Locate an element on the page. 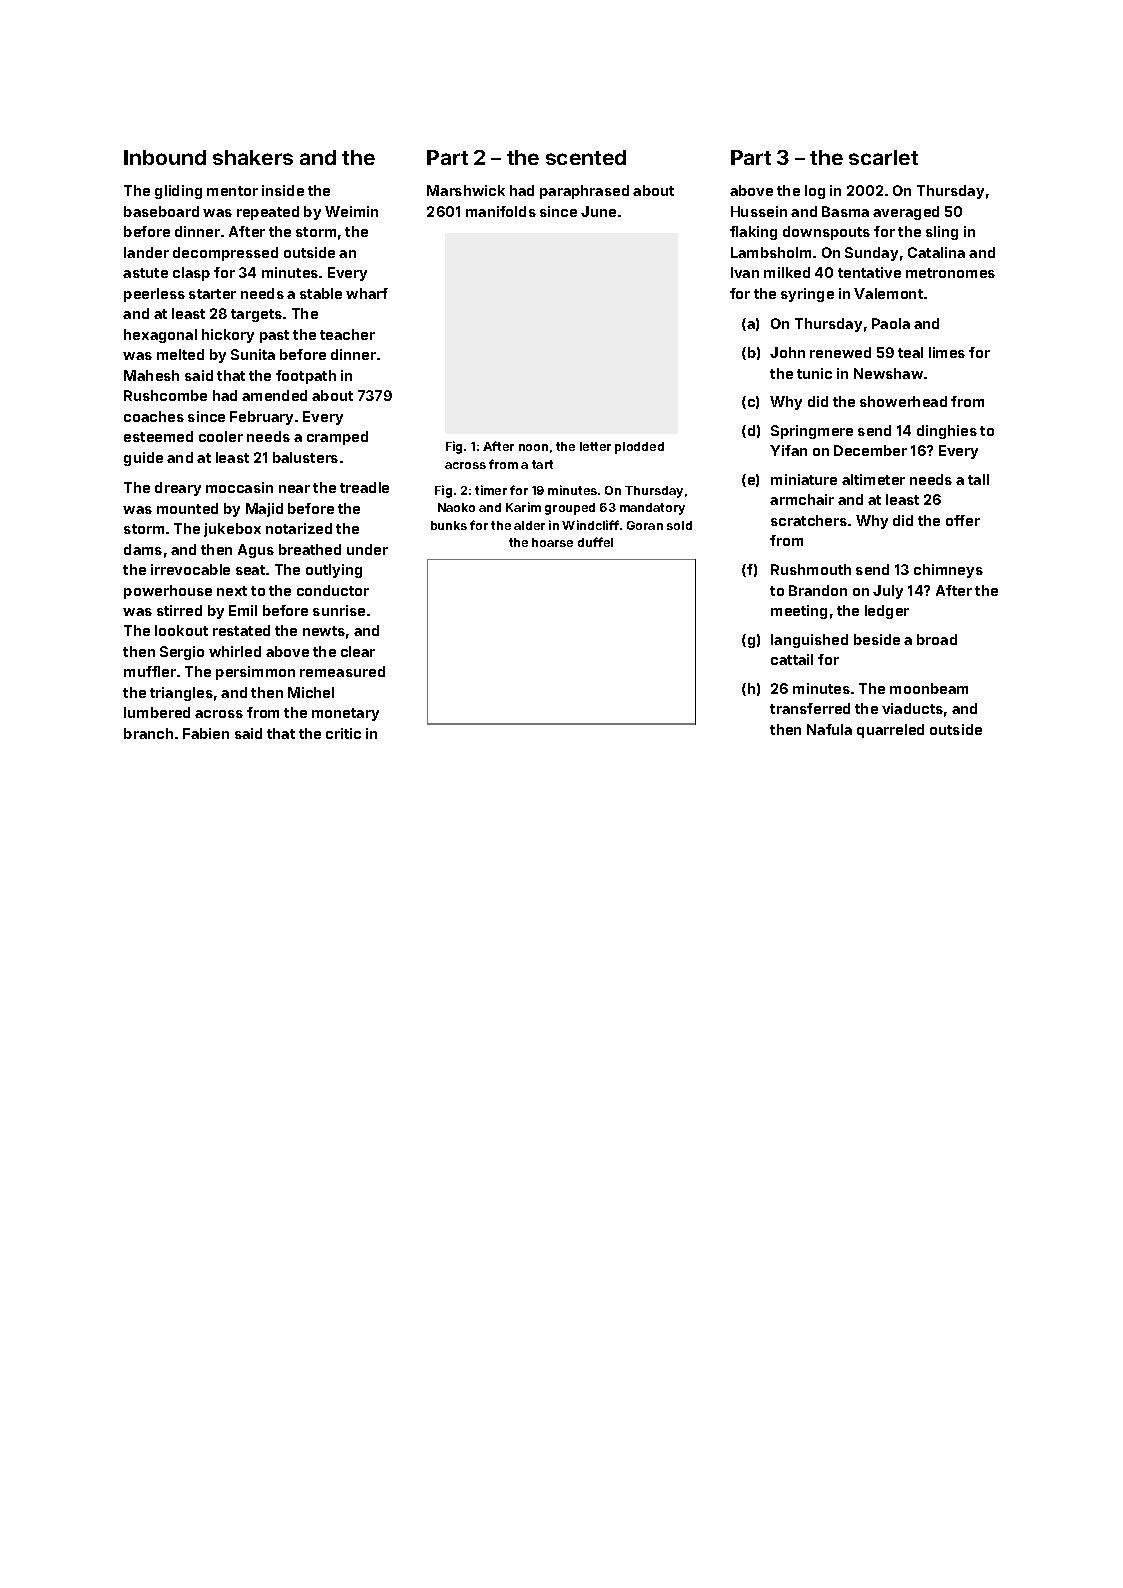  Ivan is located at coordinates (745, 272).
